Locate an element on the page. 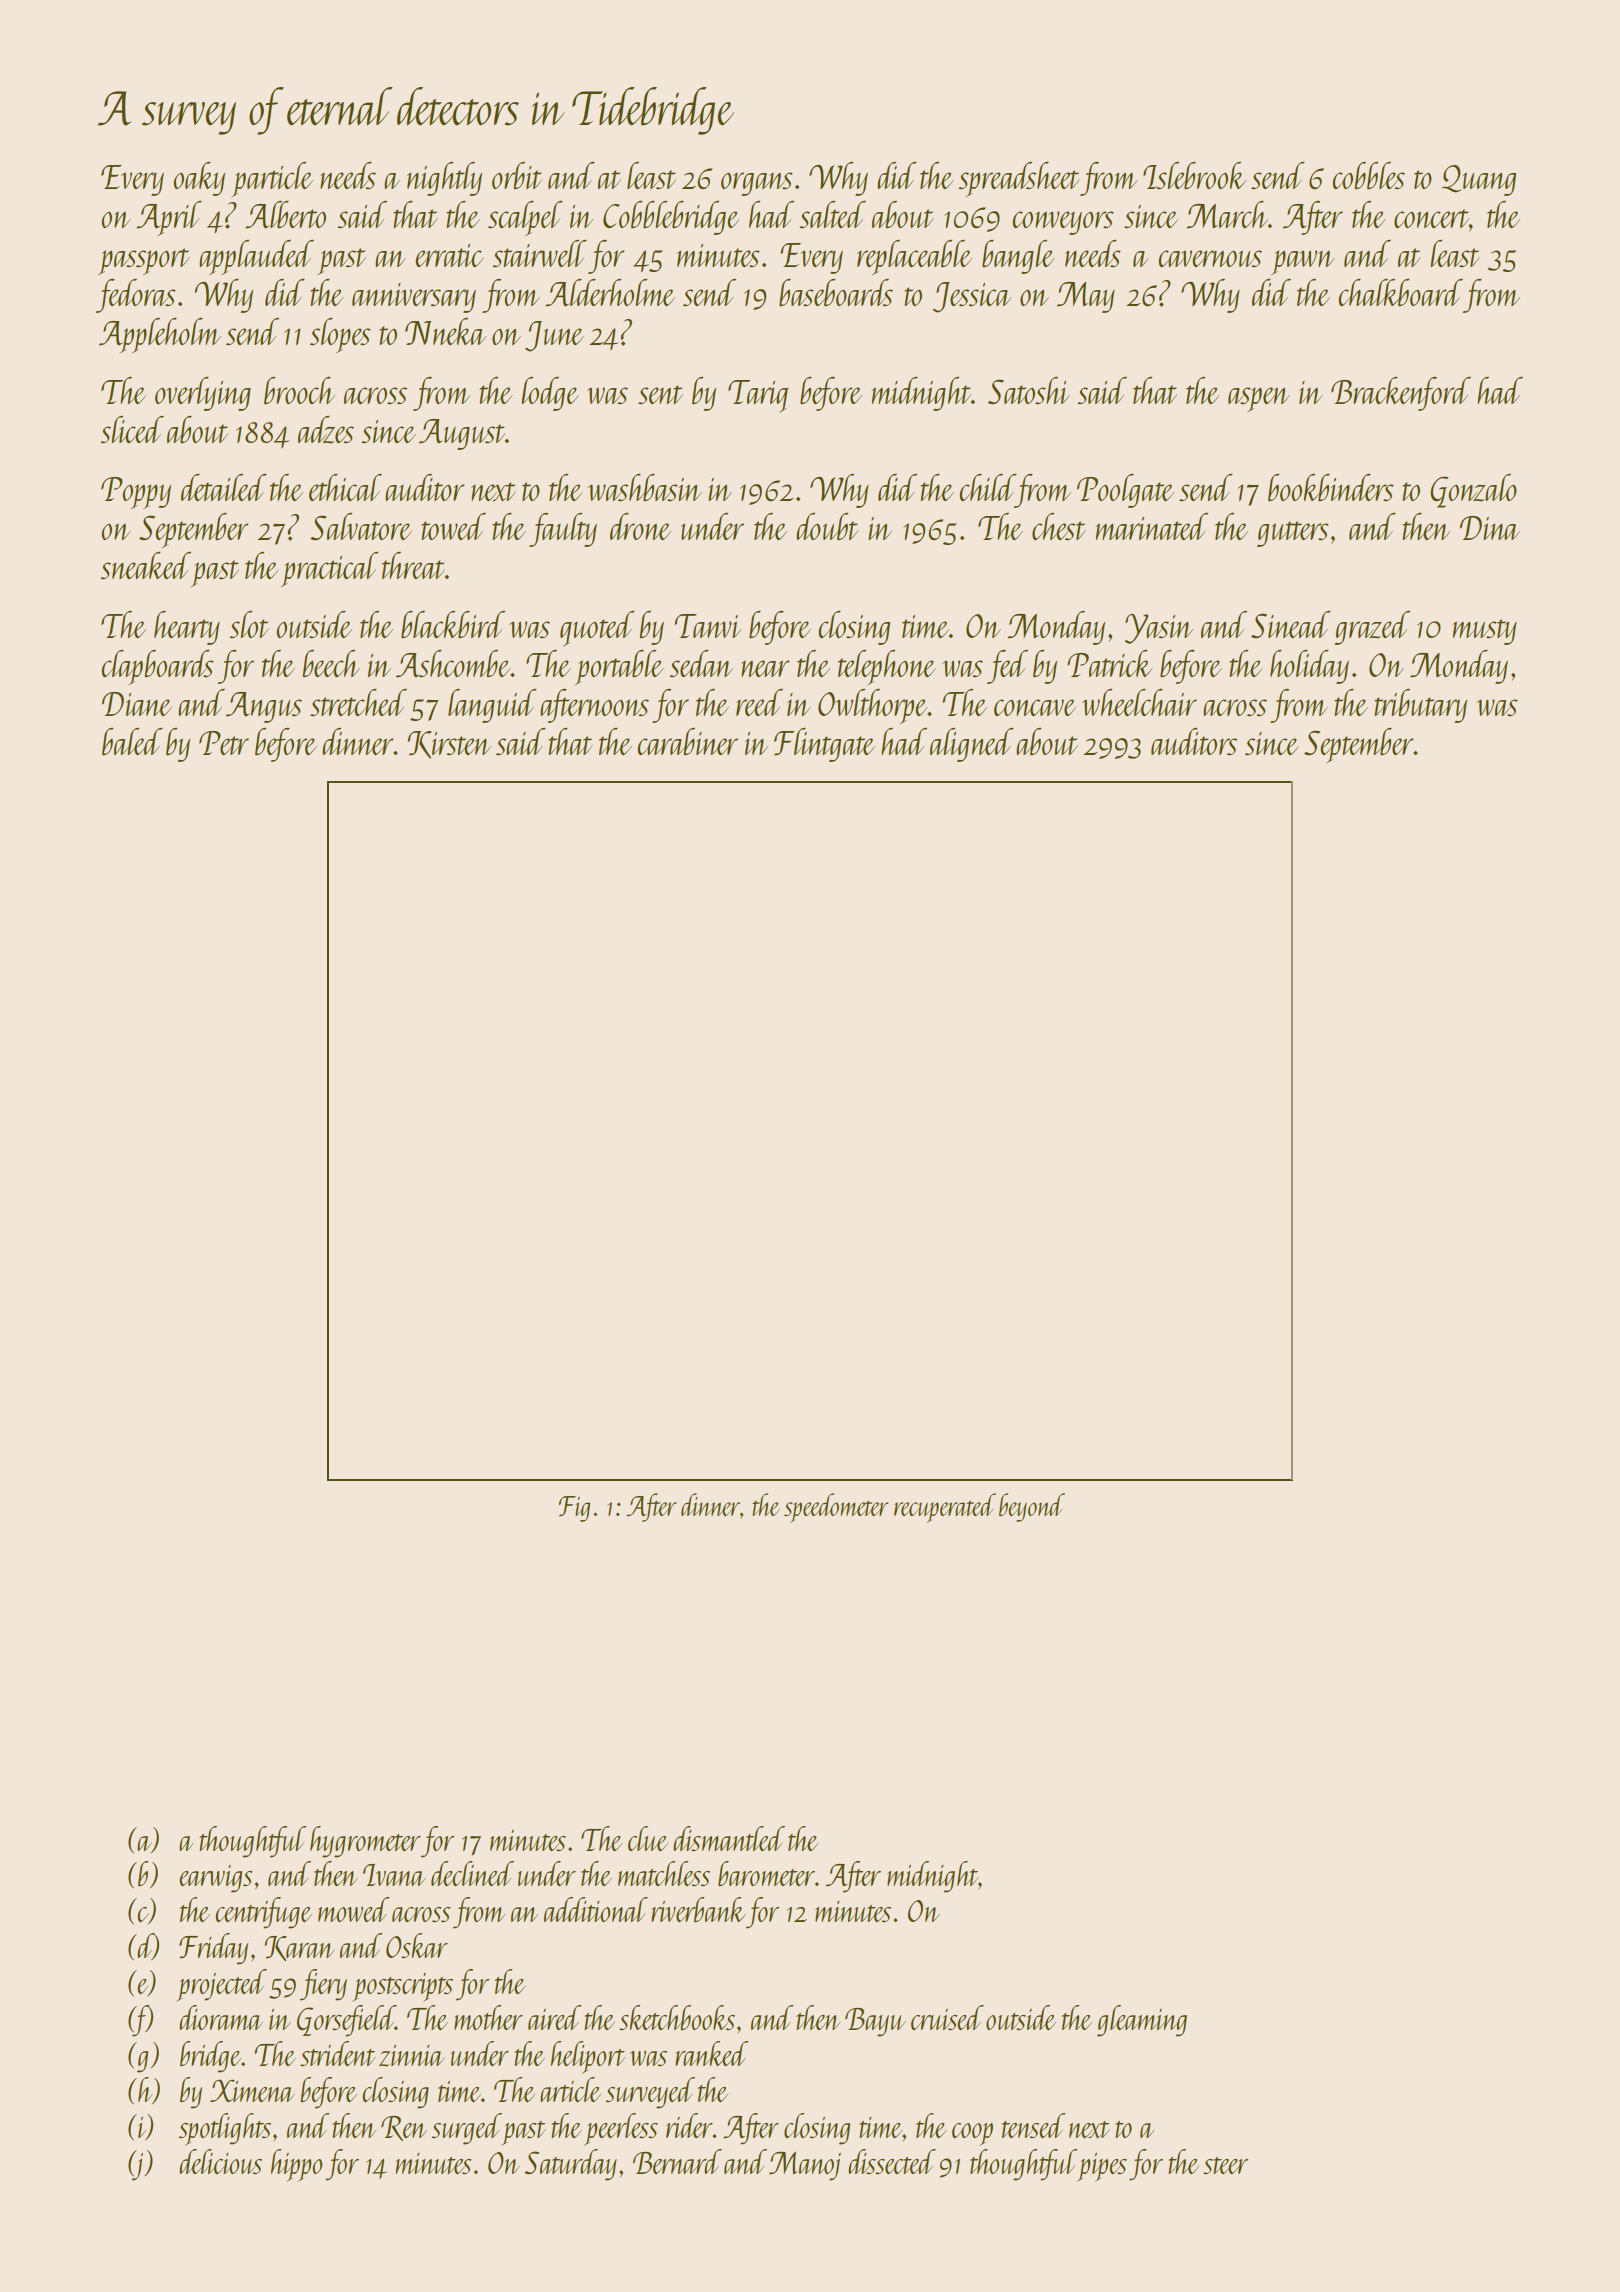  baseboards is located at coordinates (836, 293).
